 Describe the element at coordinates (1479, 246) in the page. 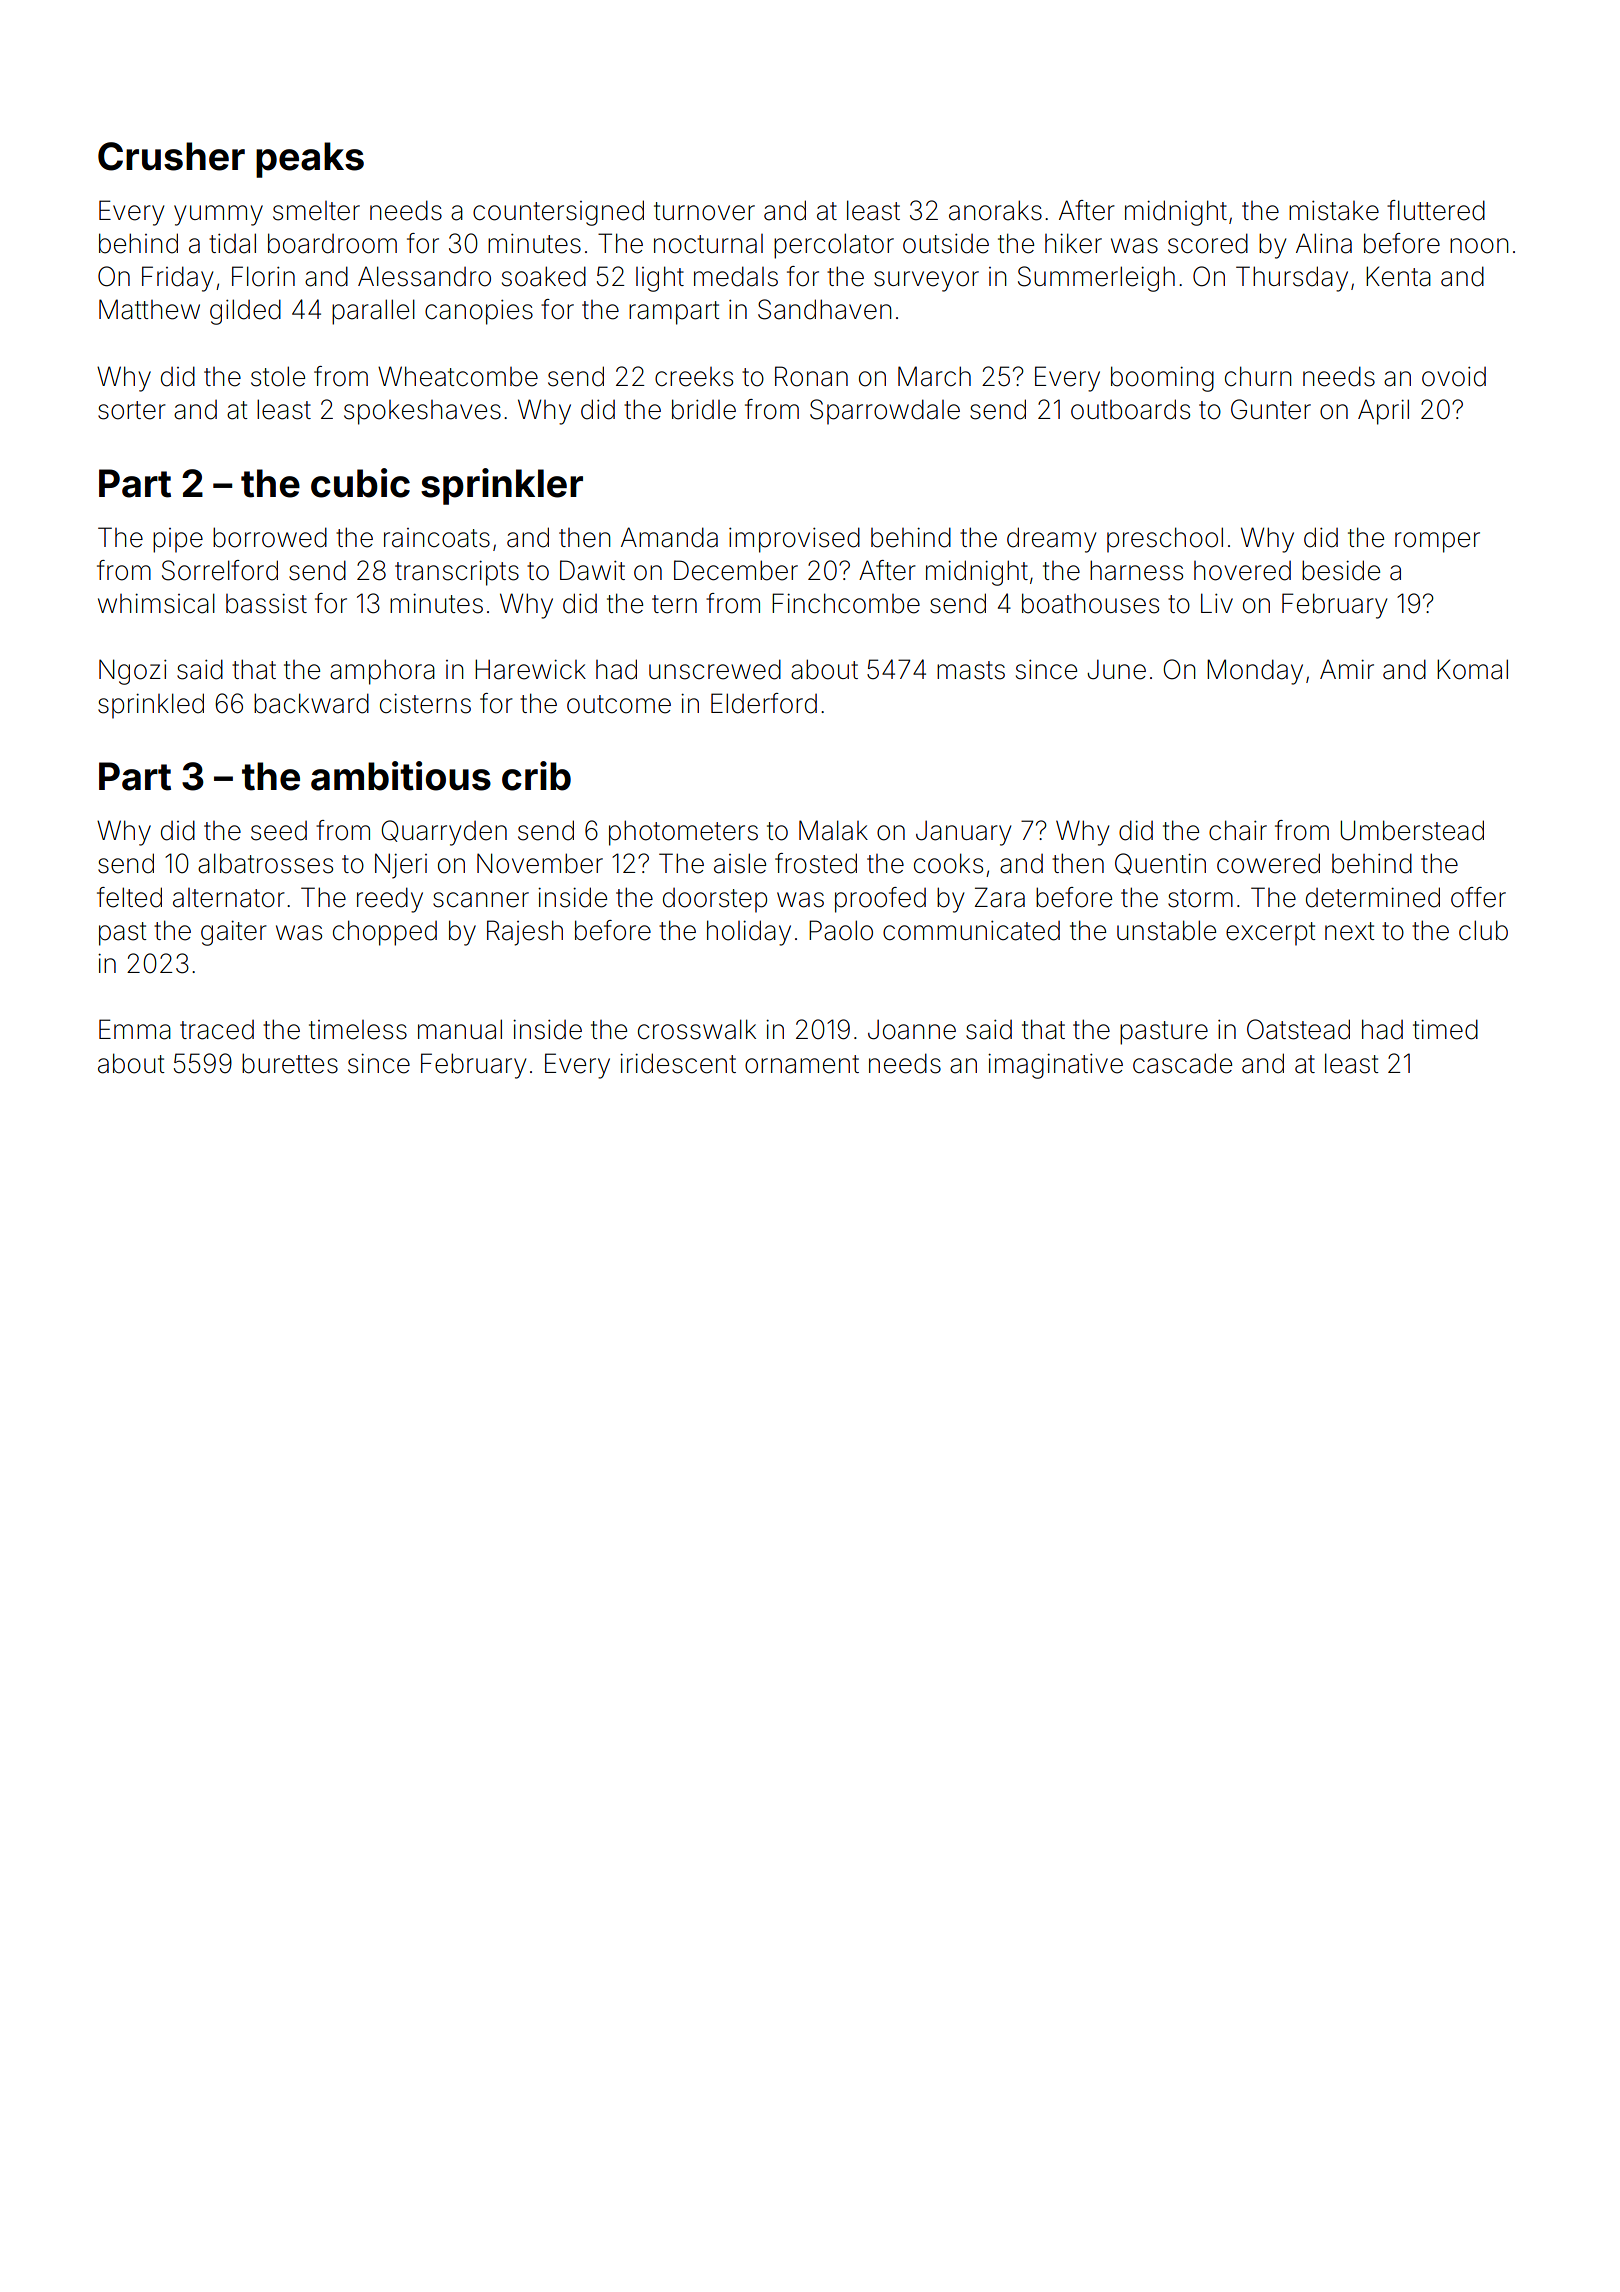

I see `noon` at that location.
